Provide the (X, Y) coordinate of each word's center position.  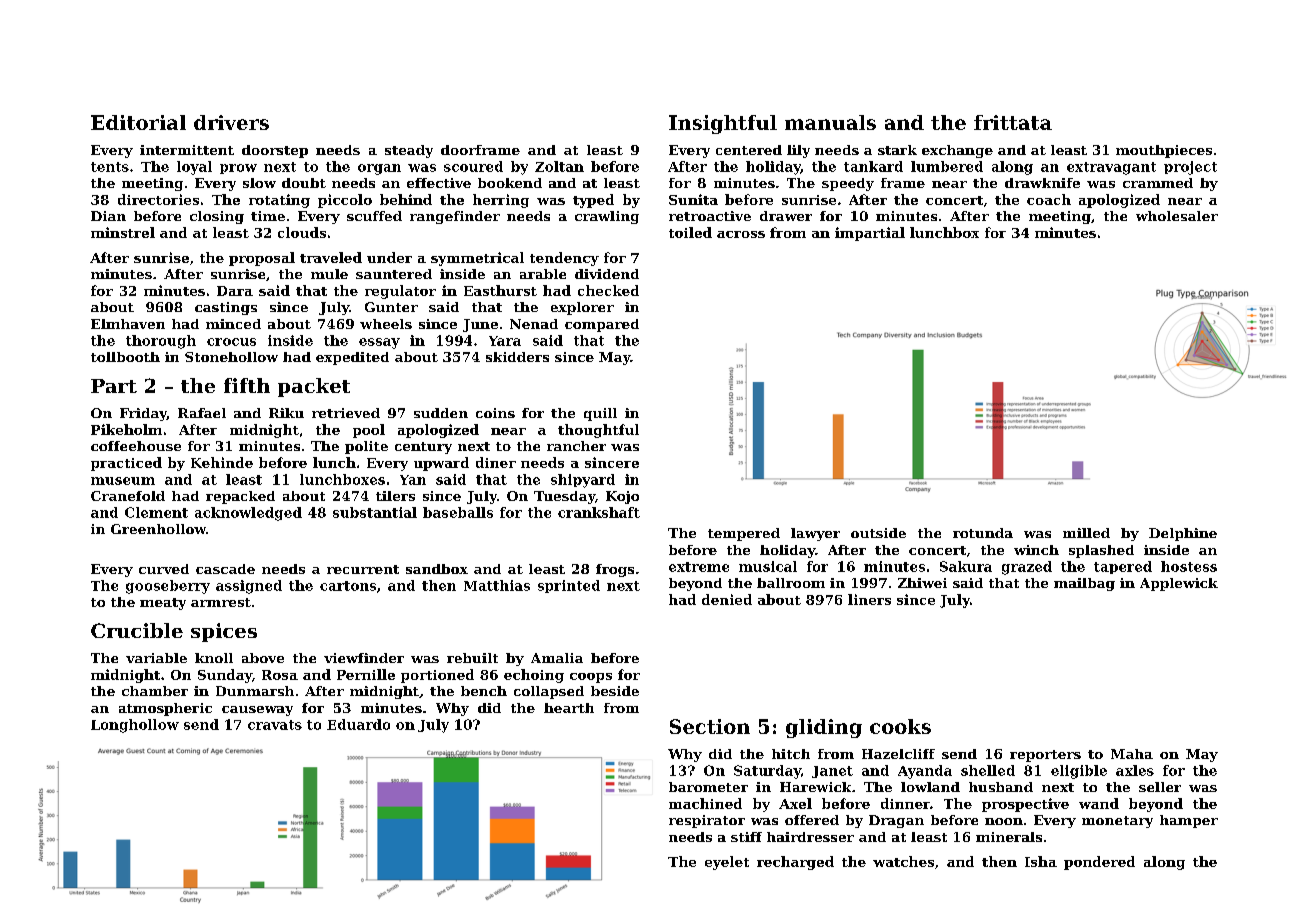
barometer (708, 787)
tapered (1123, 567)
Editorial (138, 122)
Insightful (723, 124)
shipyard (583, 481)
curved (164, 569)
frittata (1013, 122)
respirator (707, 821)
